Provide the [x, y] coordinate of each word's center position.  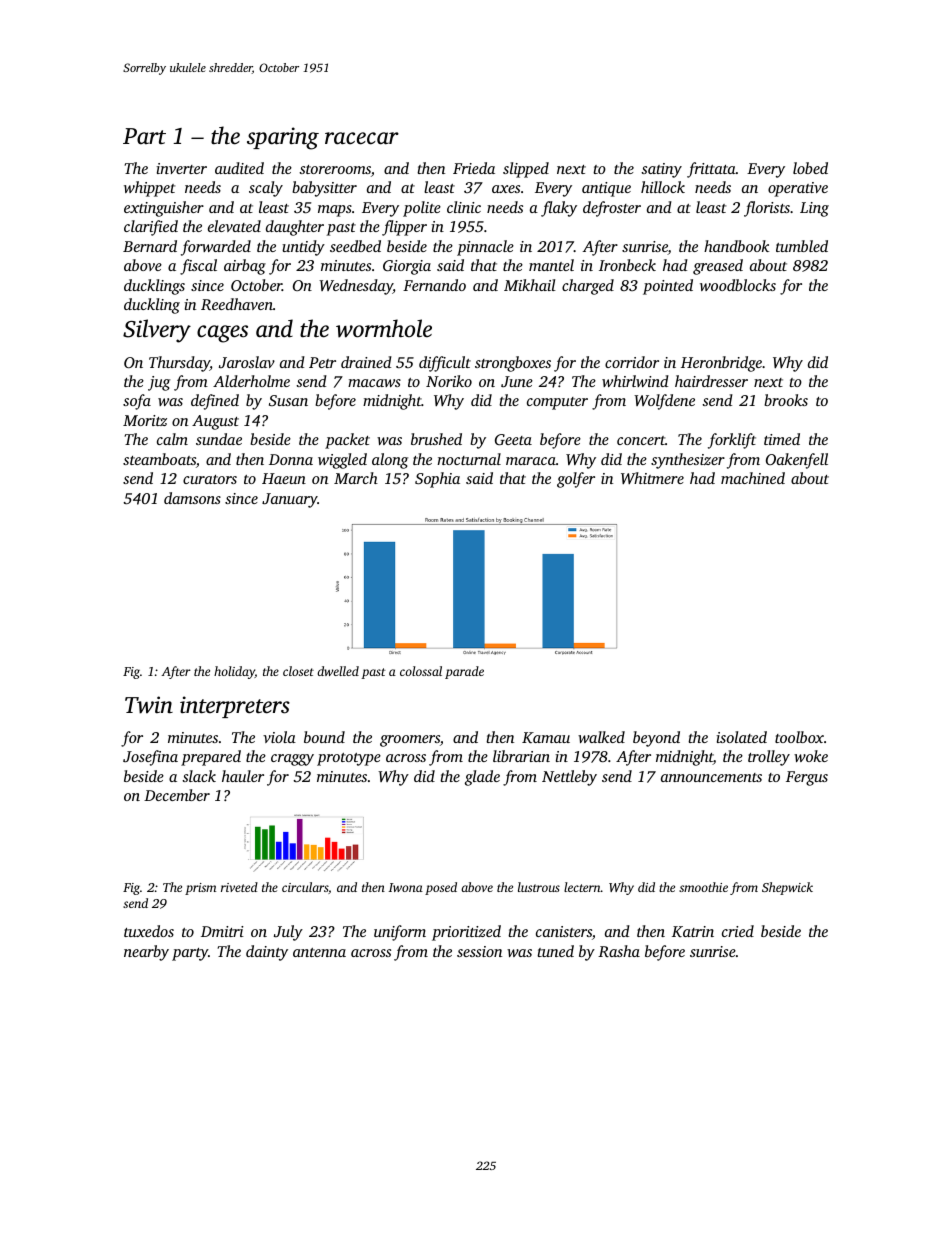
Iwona [405, 887]
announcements [711, 777]
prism [200, 889]
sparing [283, 138]
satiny [661, 170]
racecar [362, 138]
